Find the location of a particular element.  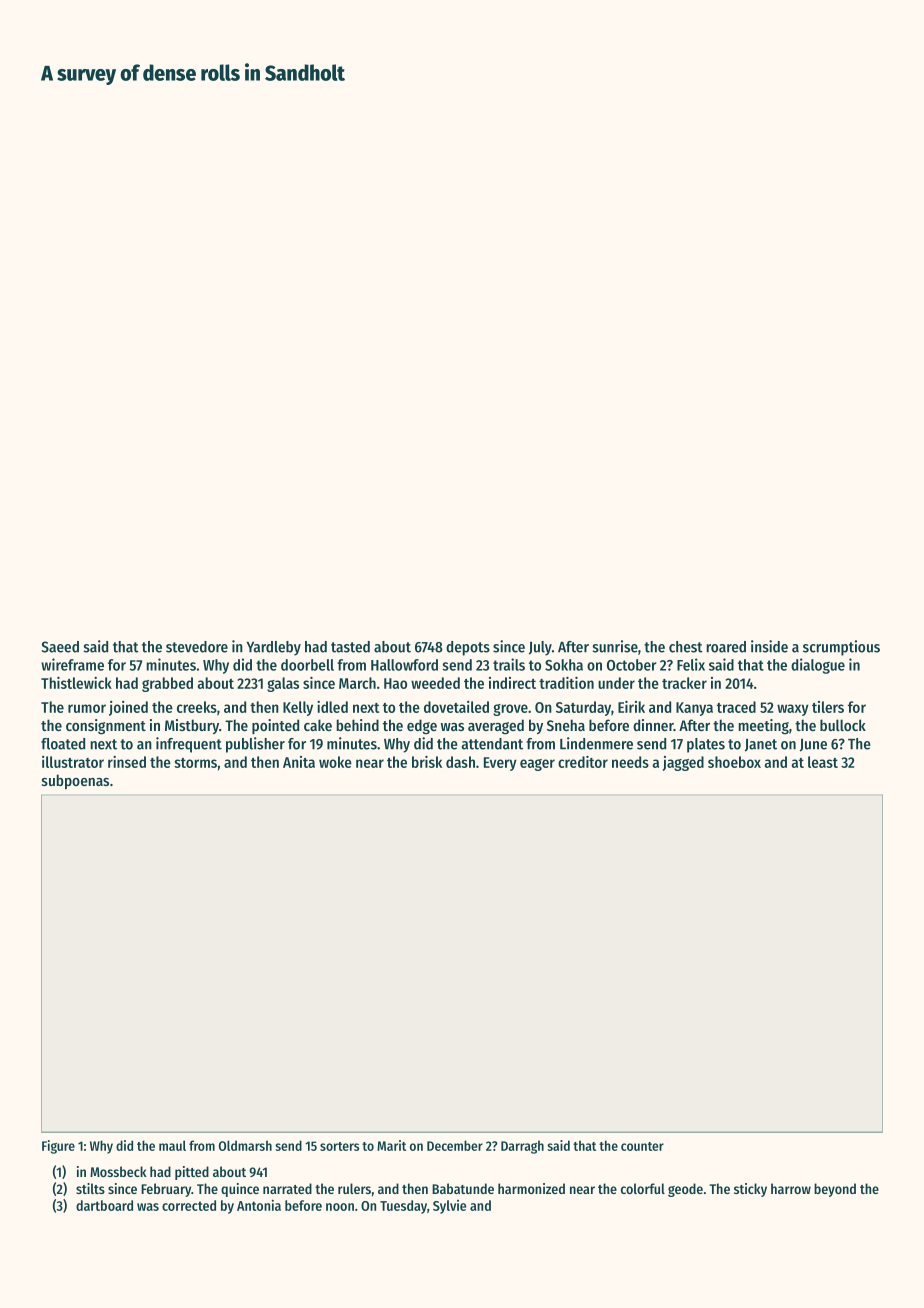

counter is located at coordinates (642, 1146).
